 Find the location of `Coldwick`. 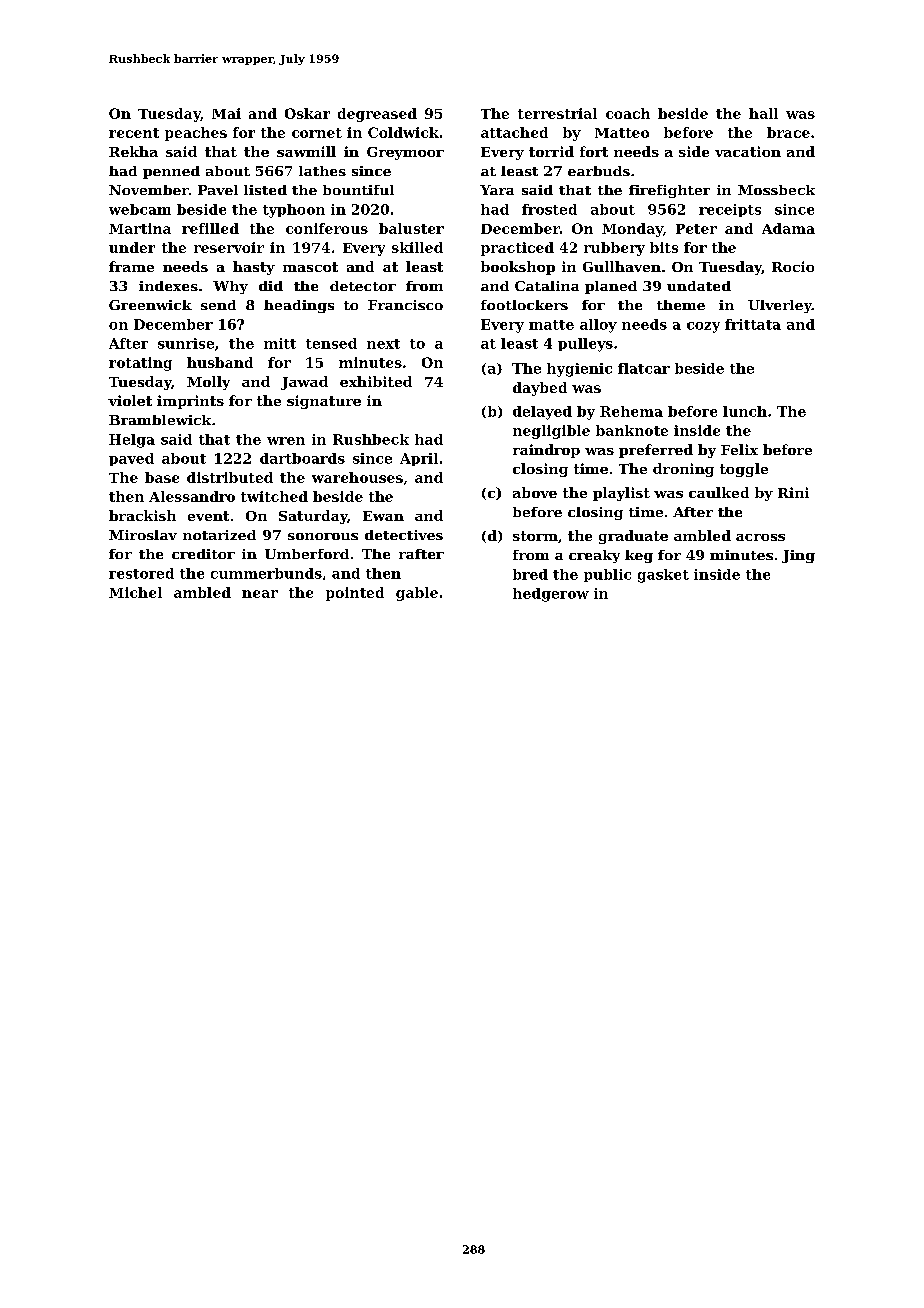

Coldwick is located at coordinates (403, 132).
